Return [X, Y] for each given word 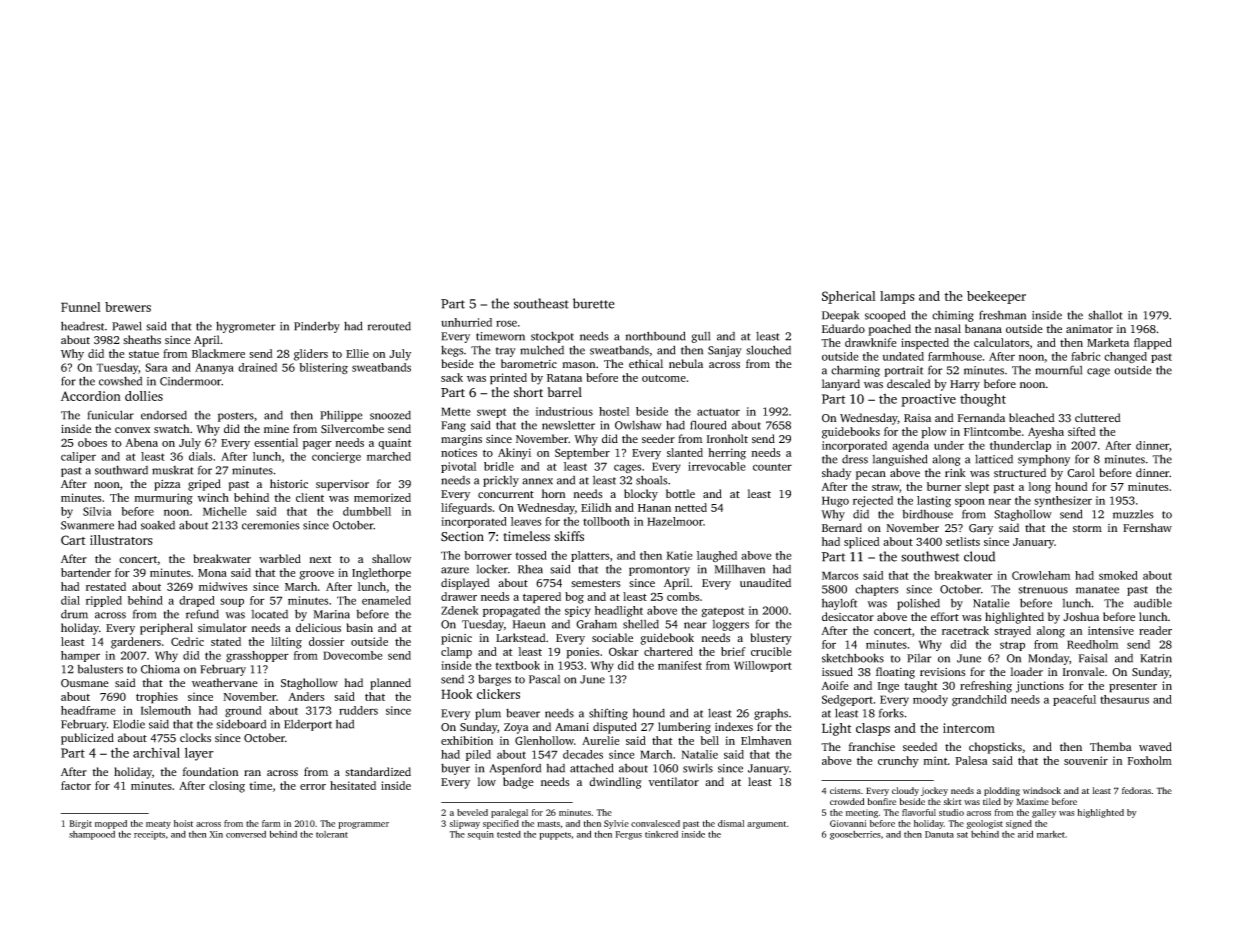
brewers [128, 307]
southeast [541, 303]
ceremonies [271, 525]
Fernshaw [1147, 527]
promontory [659, 571]
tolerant [332, 834]
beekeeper [996, 297]
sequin [481, 835]
